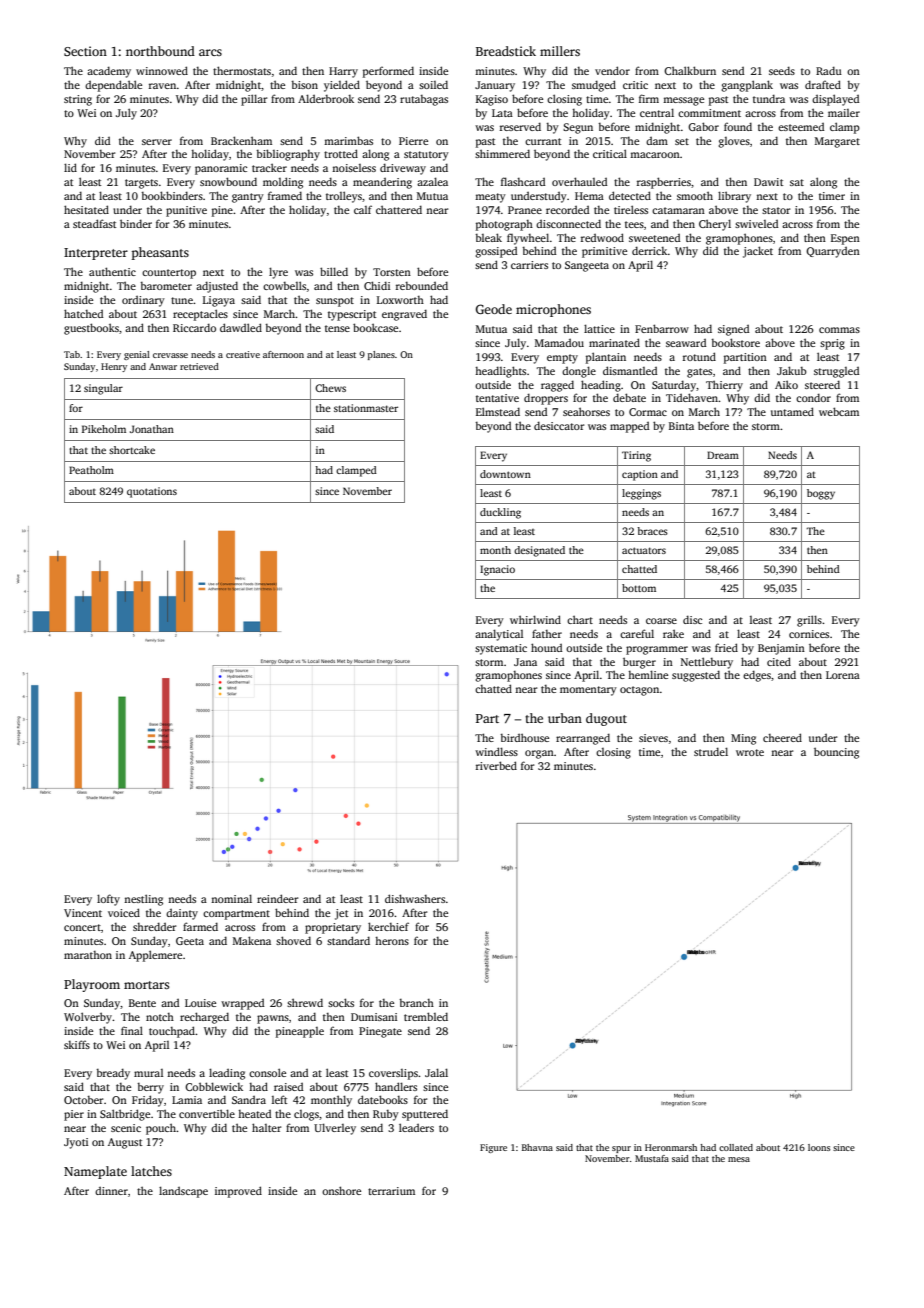 The image size is (924, 1308). What do you see at coordinates (829, 70) in the screenshot?
I see `Radu` at bounding box center [829, 70].
